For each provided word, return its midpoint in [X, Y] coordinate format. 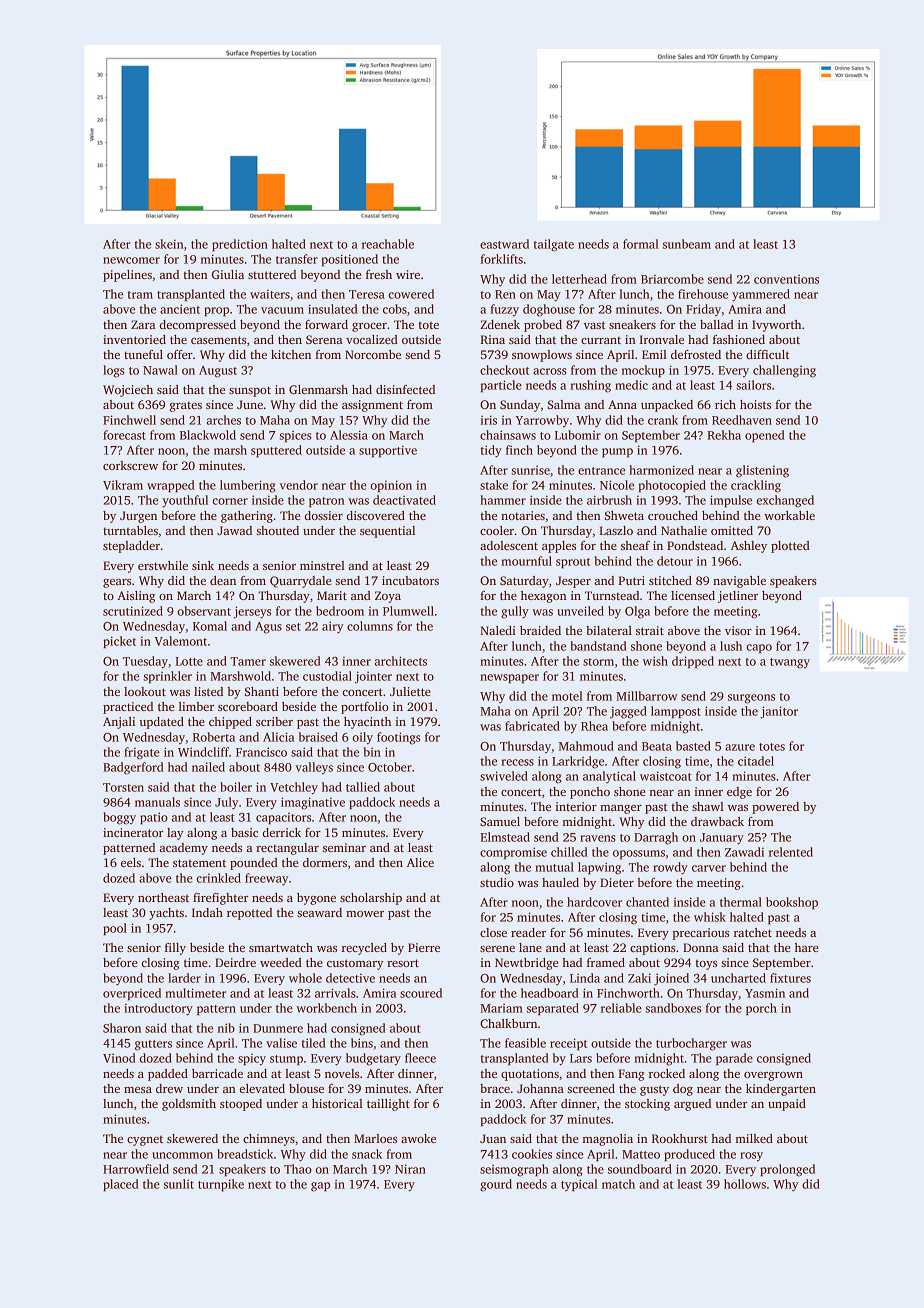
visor [738, 630]
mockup [643, 371]
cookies [532, 1154]
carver [709, 868]
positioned [349, 260]
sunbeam [687, 244]
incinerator [133, 832]
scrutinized [133, 611]
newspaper [509, 678]
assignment [372, 406]
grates [186, 407]
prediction [240, 245]
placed [121, 1185]
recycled [364, 949]
